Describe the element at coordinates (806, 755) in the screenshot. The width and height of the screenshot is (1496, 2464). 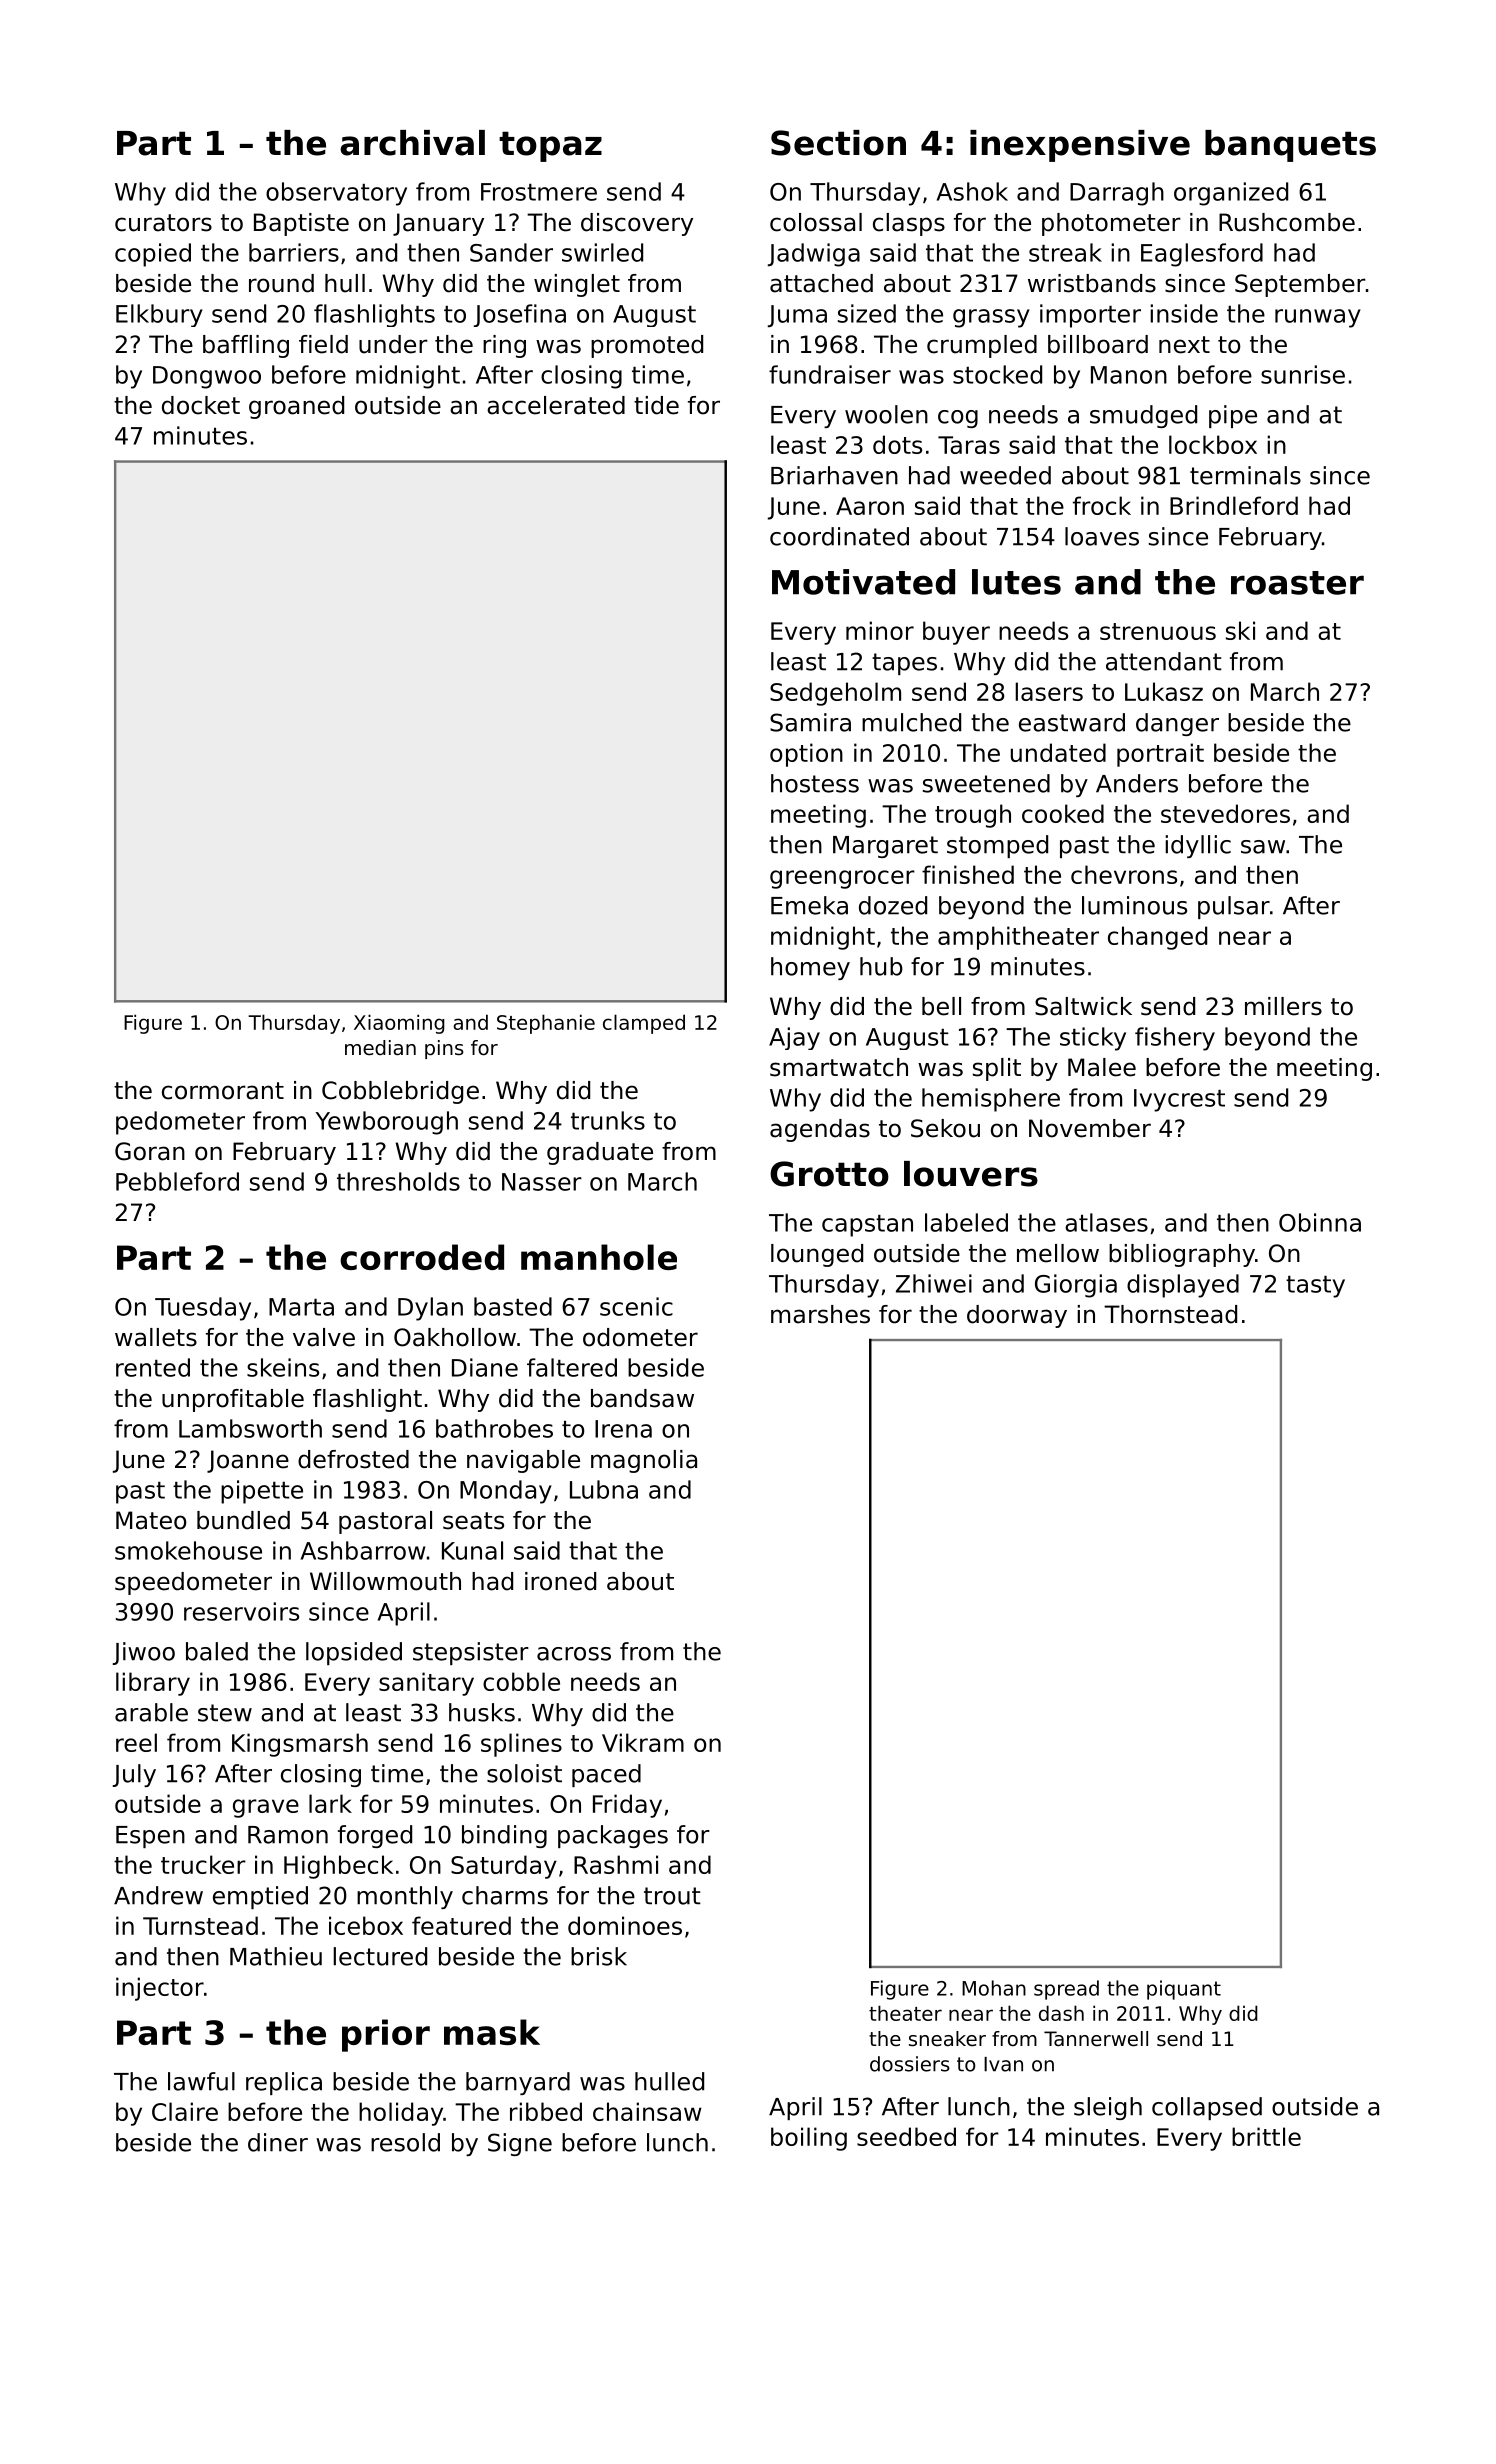
I see `option` at that location.
